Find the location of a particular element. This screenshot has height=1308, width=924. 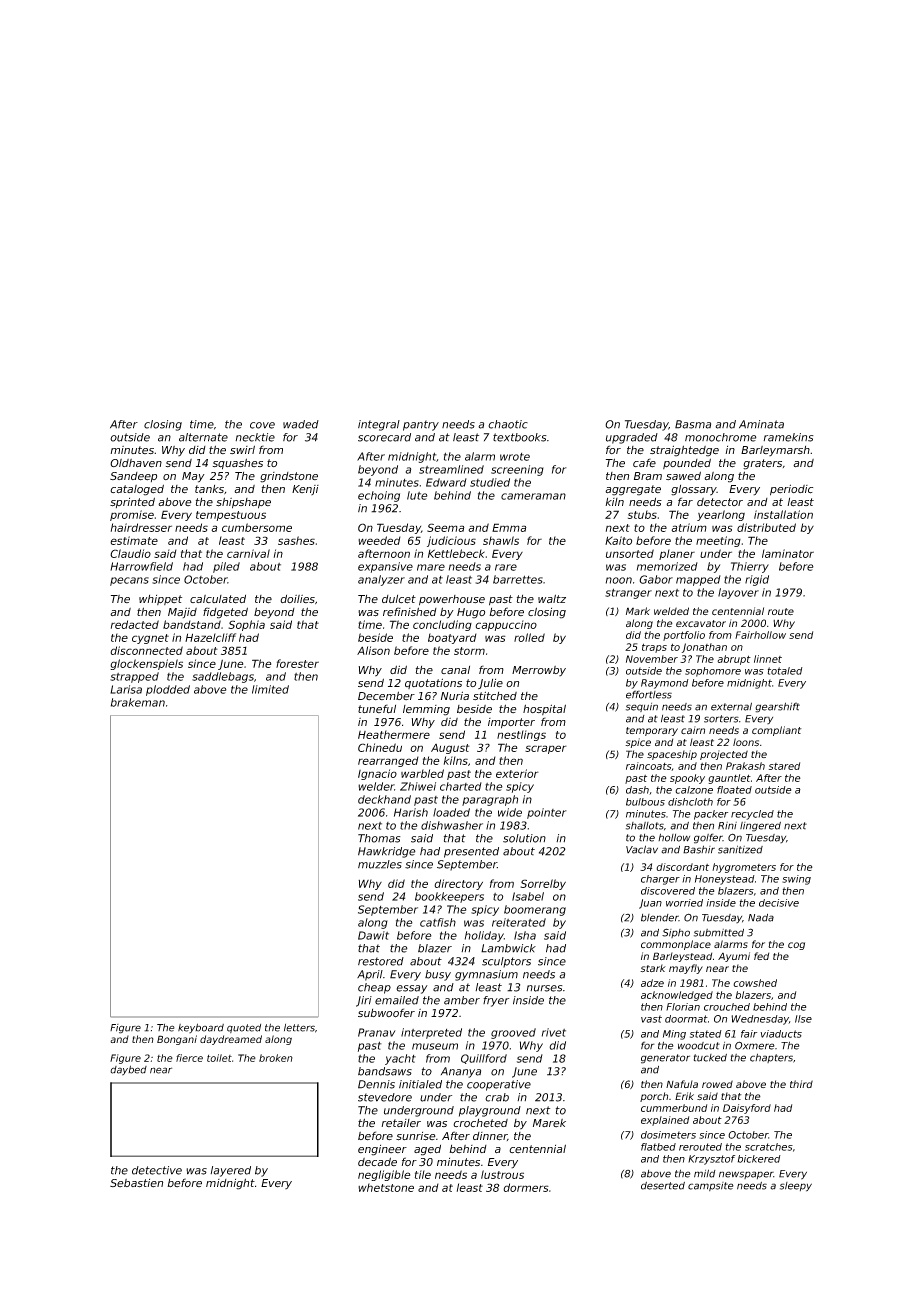

waltz is located at coordinates (552, 598).
